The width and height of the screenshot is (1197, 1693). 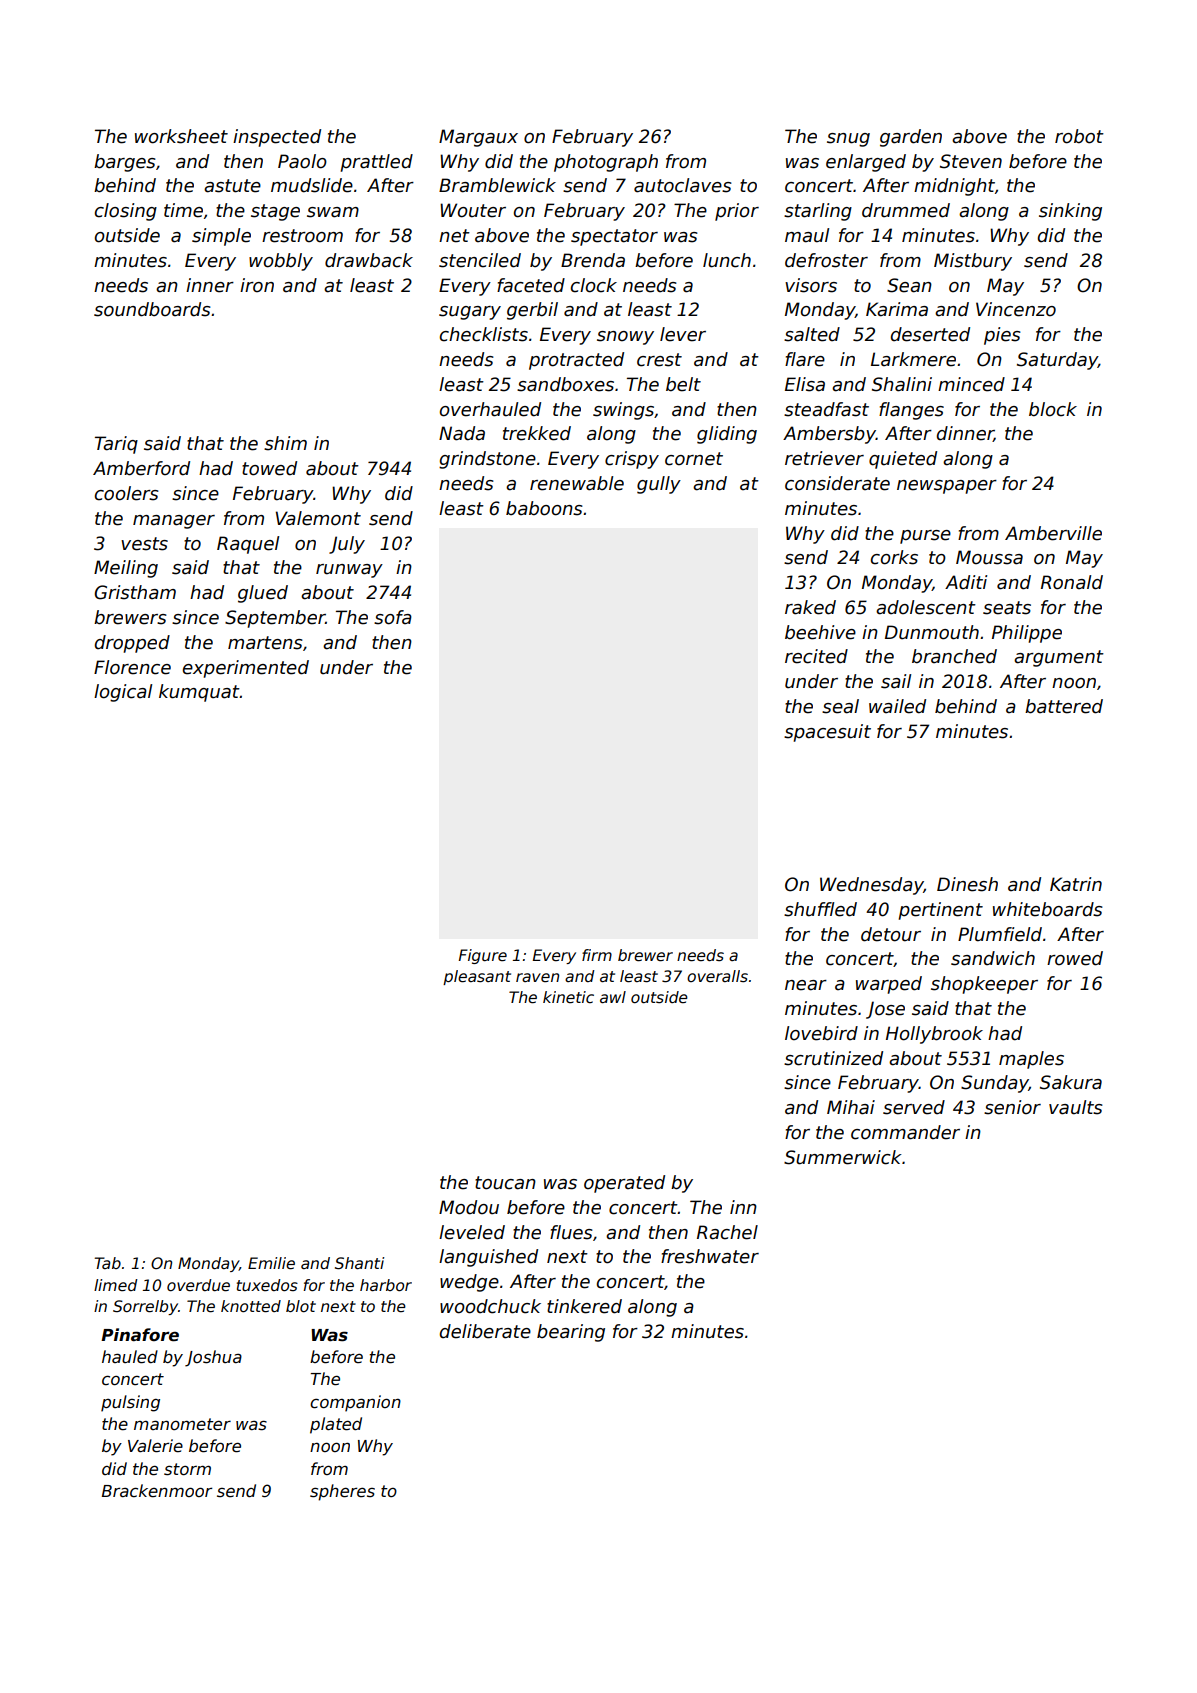 I want to click on raked, so click(x=810, y=607).
